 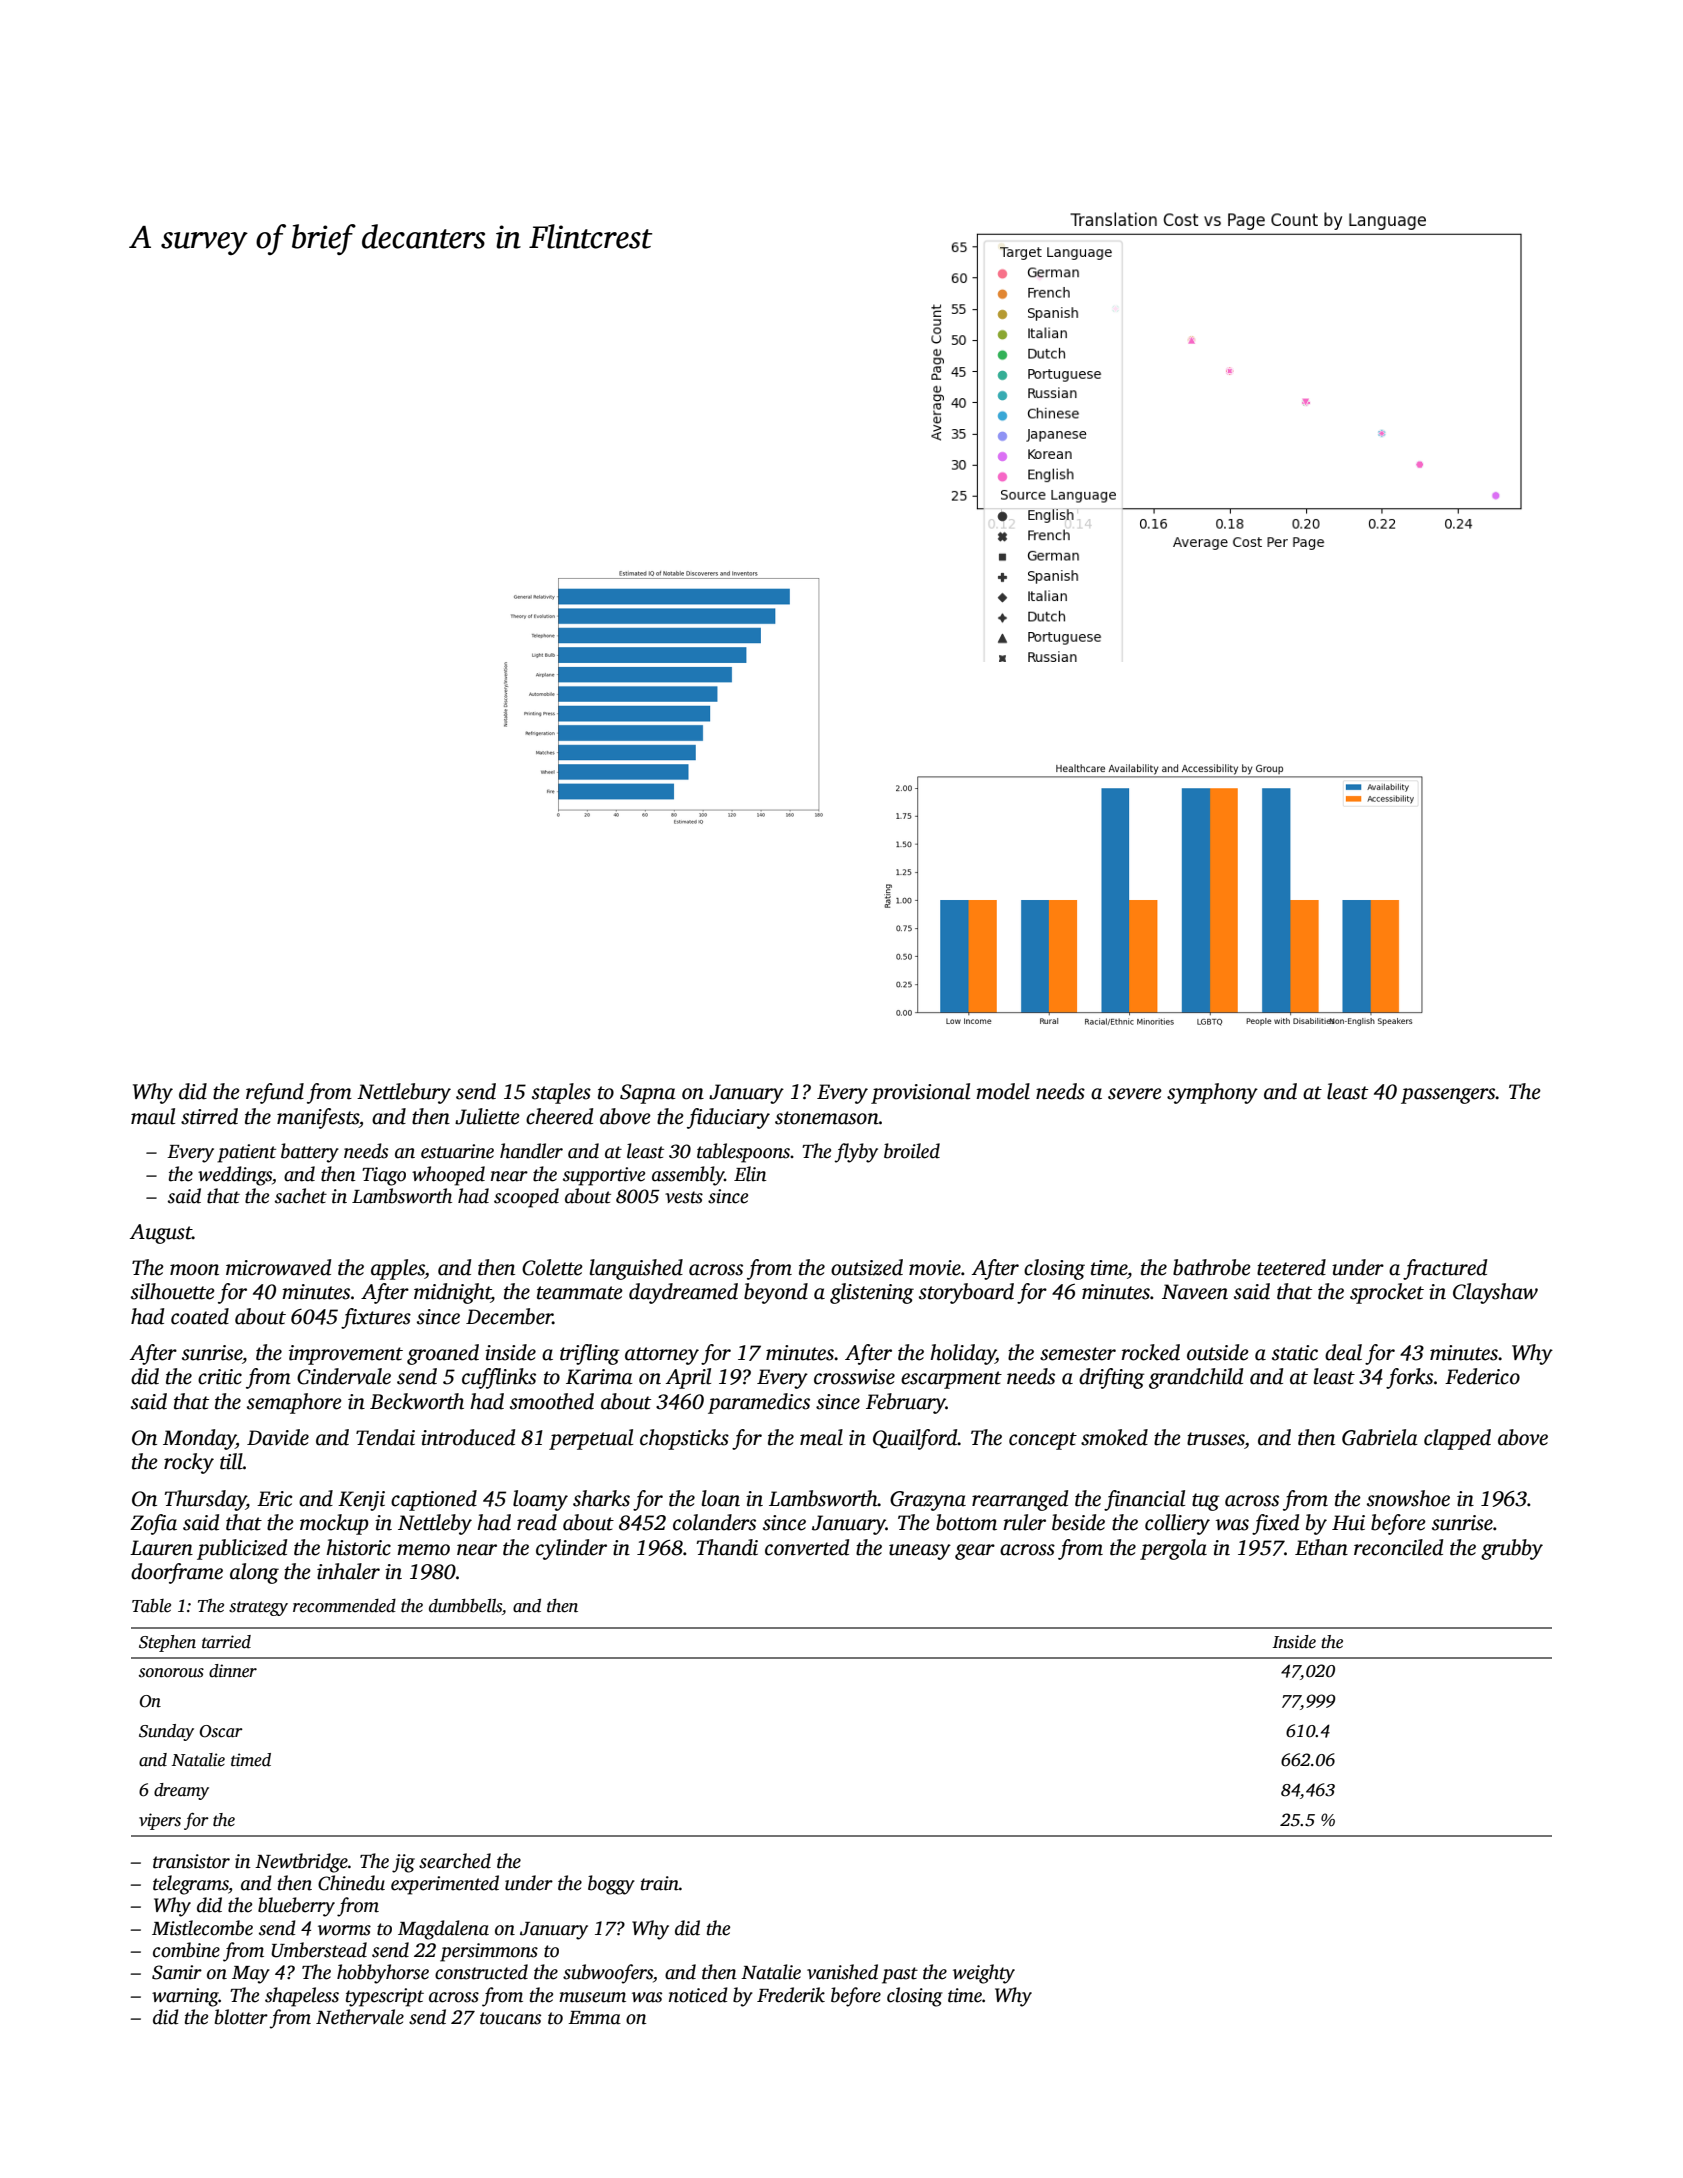 I want to click on past, so click(x=900, y=1975).
